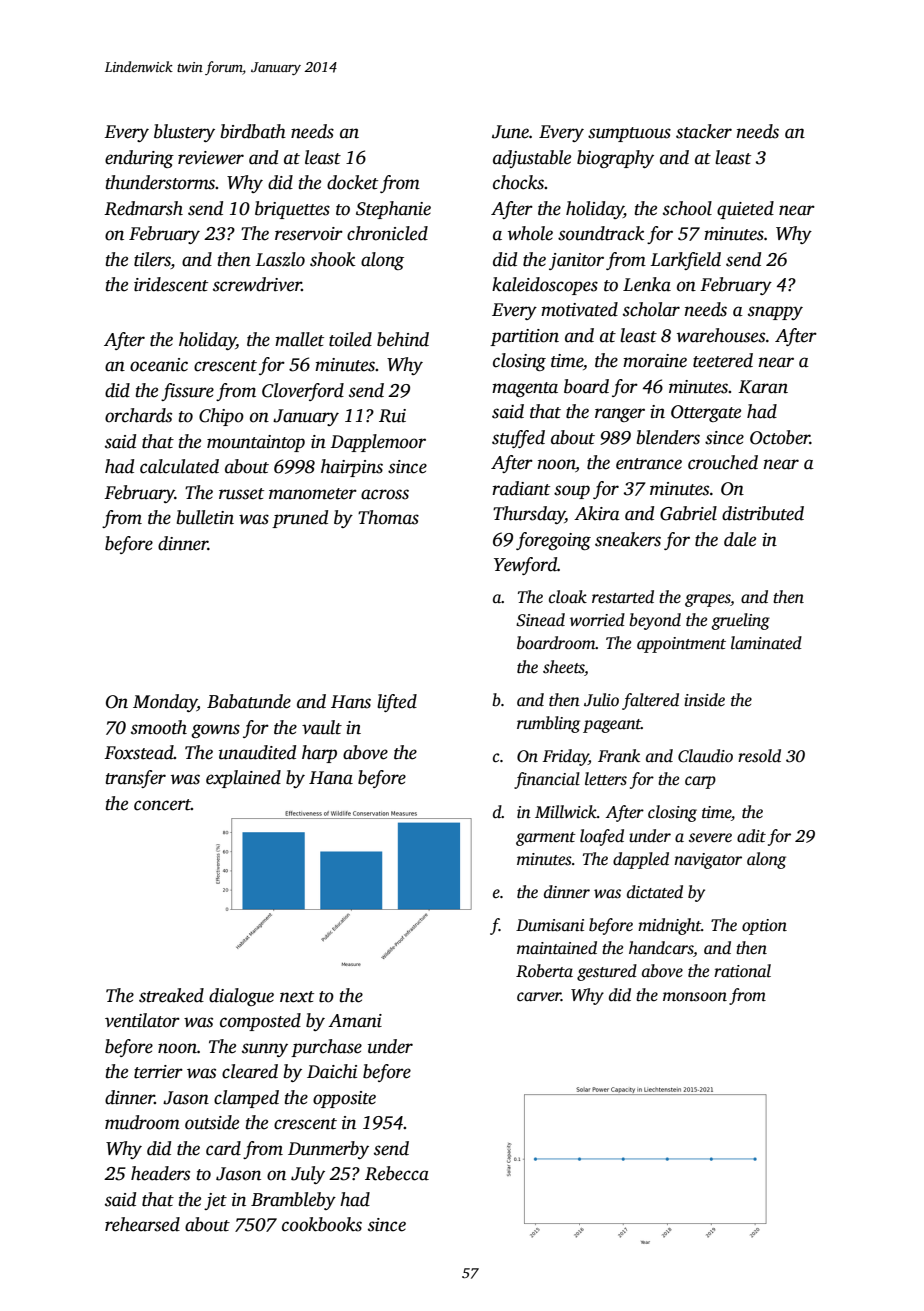  I want to click on orchards, so click(138, 415).
